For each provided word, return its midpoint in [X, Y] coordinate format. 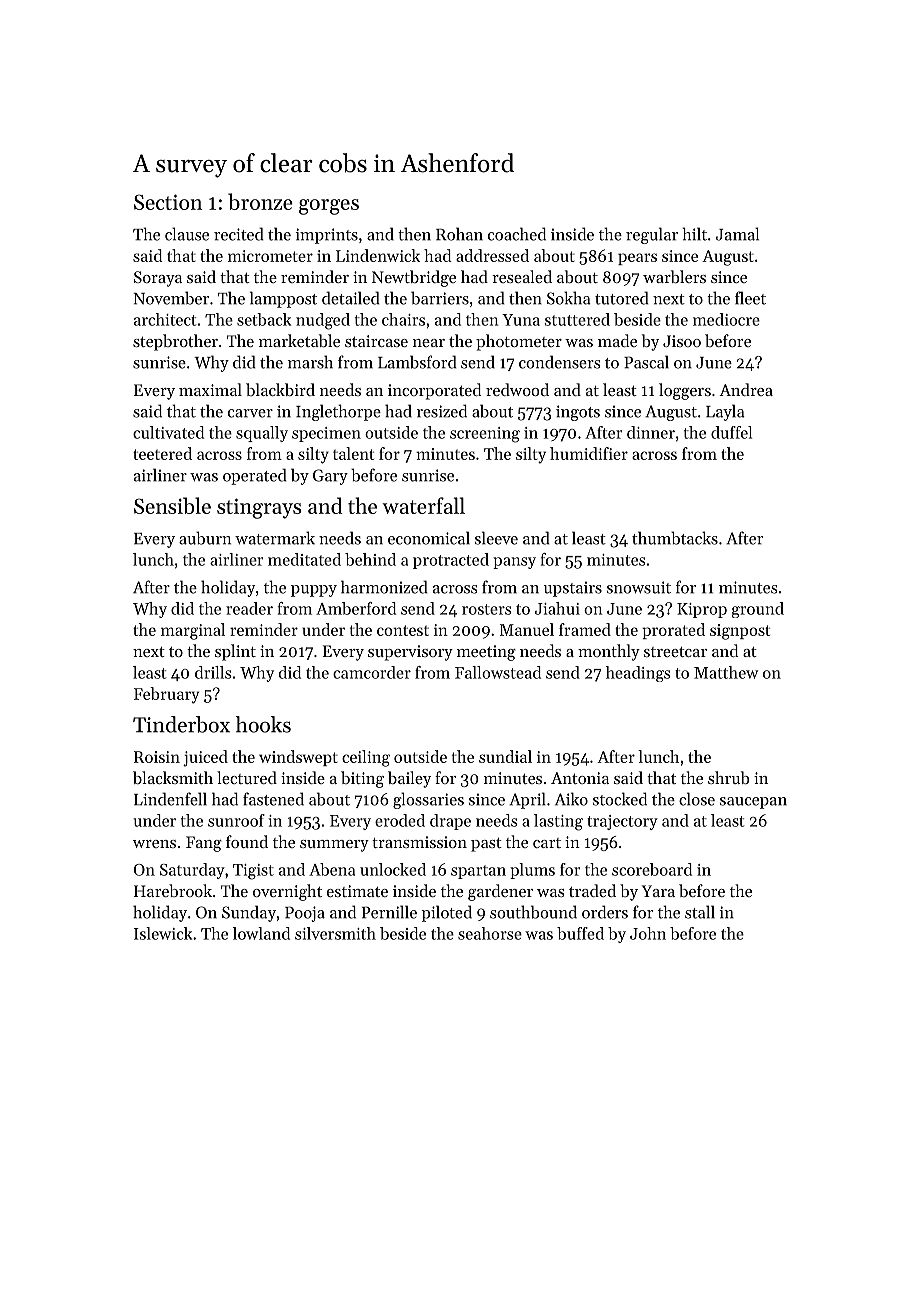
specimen [326, 434]
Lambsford [417, 362]
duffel [731, 432]
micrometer [270, 256]
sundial [505, 756]
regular [652, 235]
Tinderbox [181, 724]
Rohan [459, 234]
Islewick [163, 933]
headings [638, 674]
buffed [580, 933]
